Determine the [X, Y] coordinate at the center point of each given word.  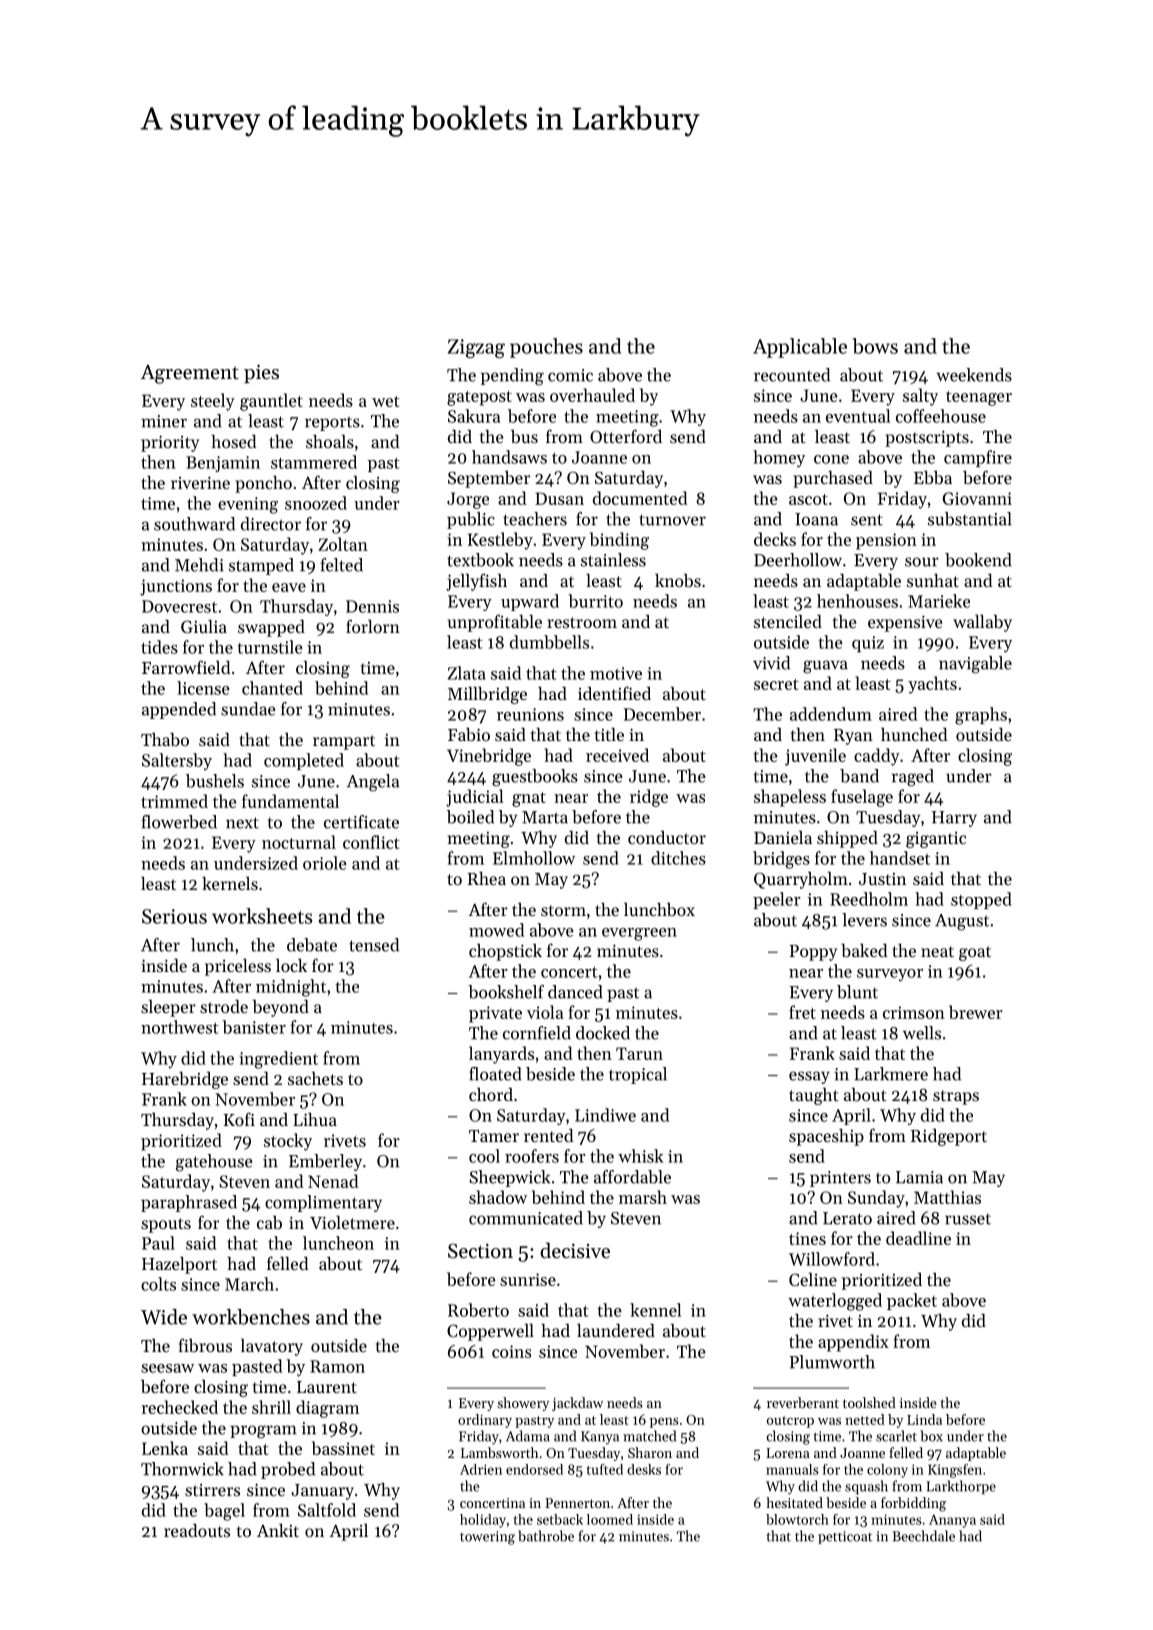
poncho [263, 484]
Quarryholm [801, 880]
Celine [813, 1279]
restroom [582, 622]
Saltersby [177, 762]
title [609, 734]
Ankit [278, 1530]
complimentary [323, 1203]
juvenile [815, 757]
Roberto [478, 1310]
